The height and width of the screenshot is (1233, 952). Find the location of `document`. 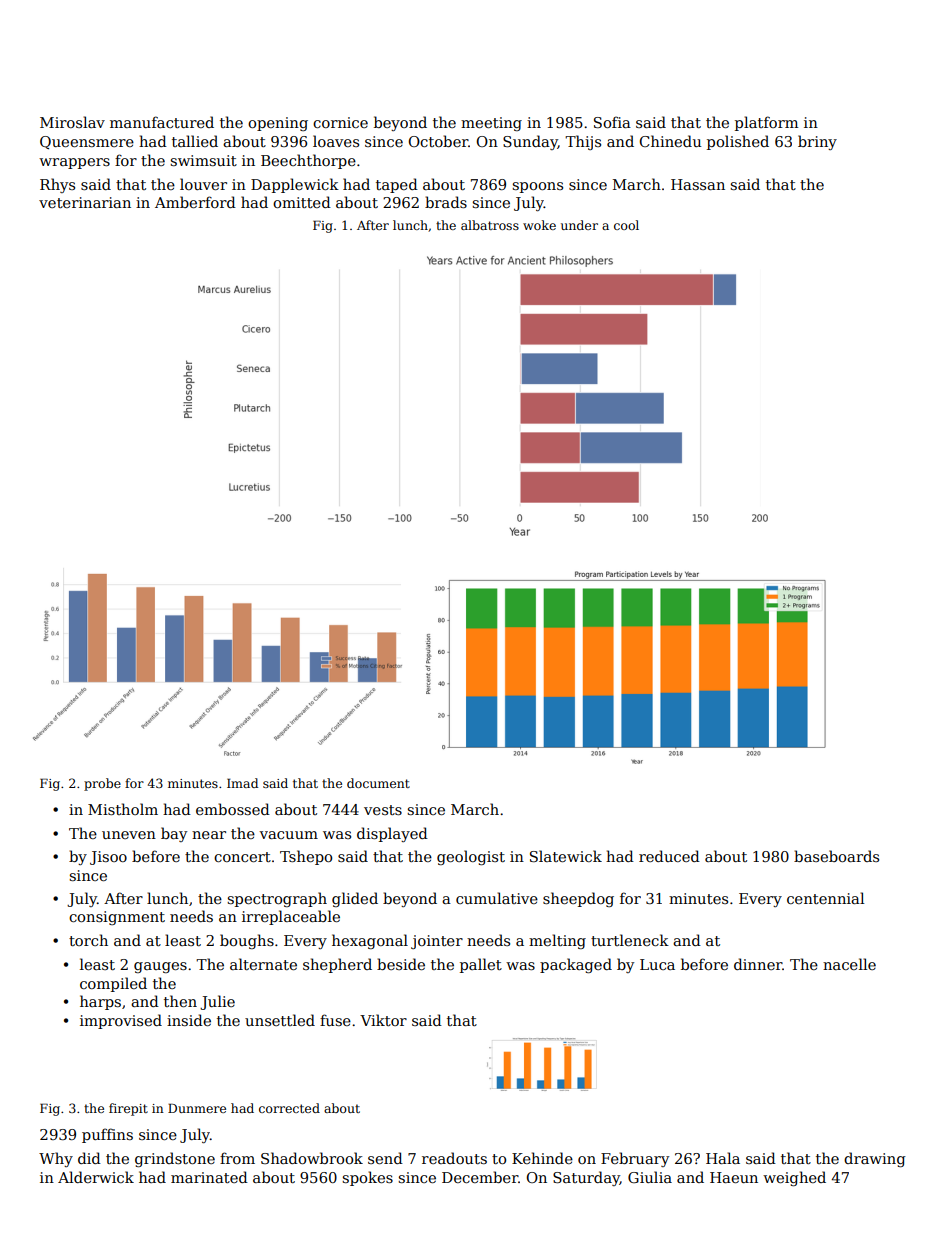

document is located at coordinates (378, 783).
